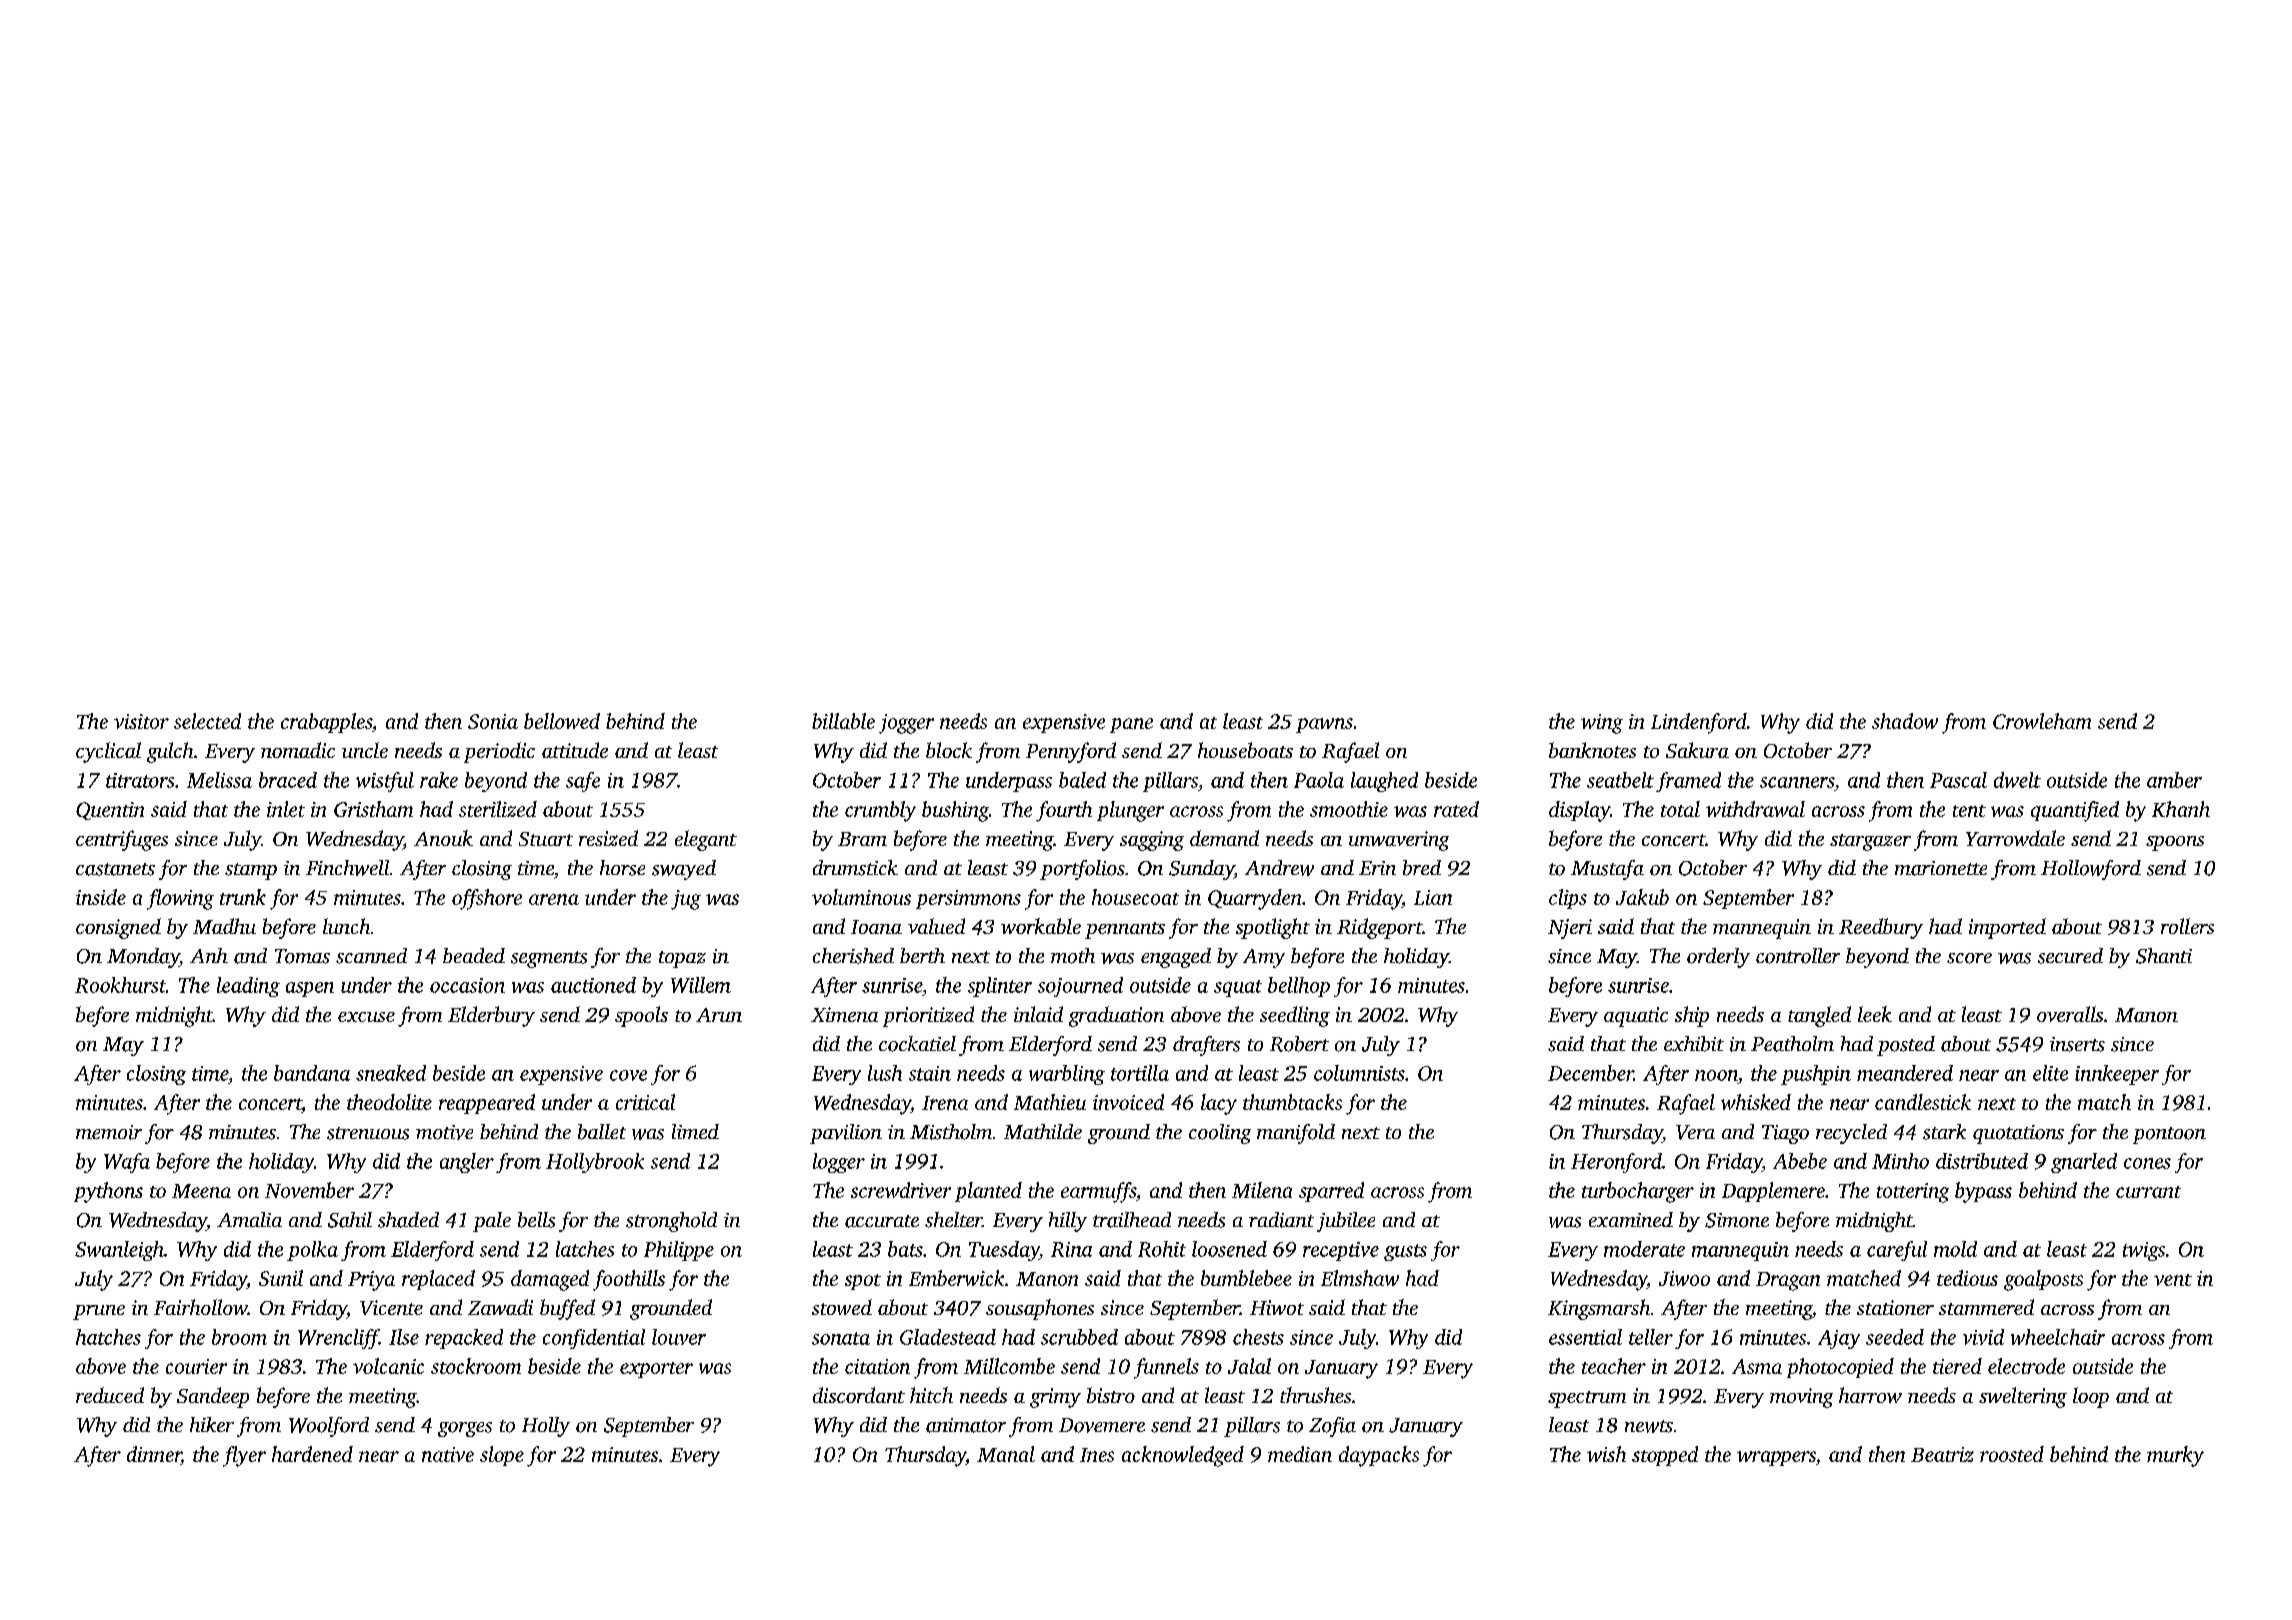  I want to click on pontoon, so click(2169, 1135).
